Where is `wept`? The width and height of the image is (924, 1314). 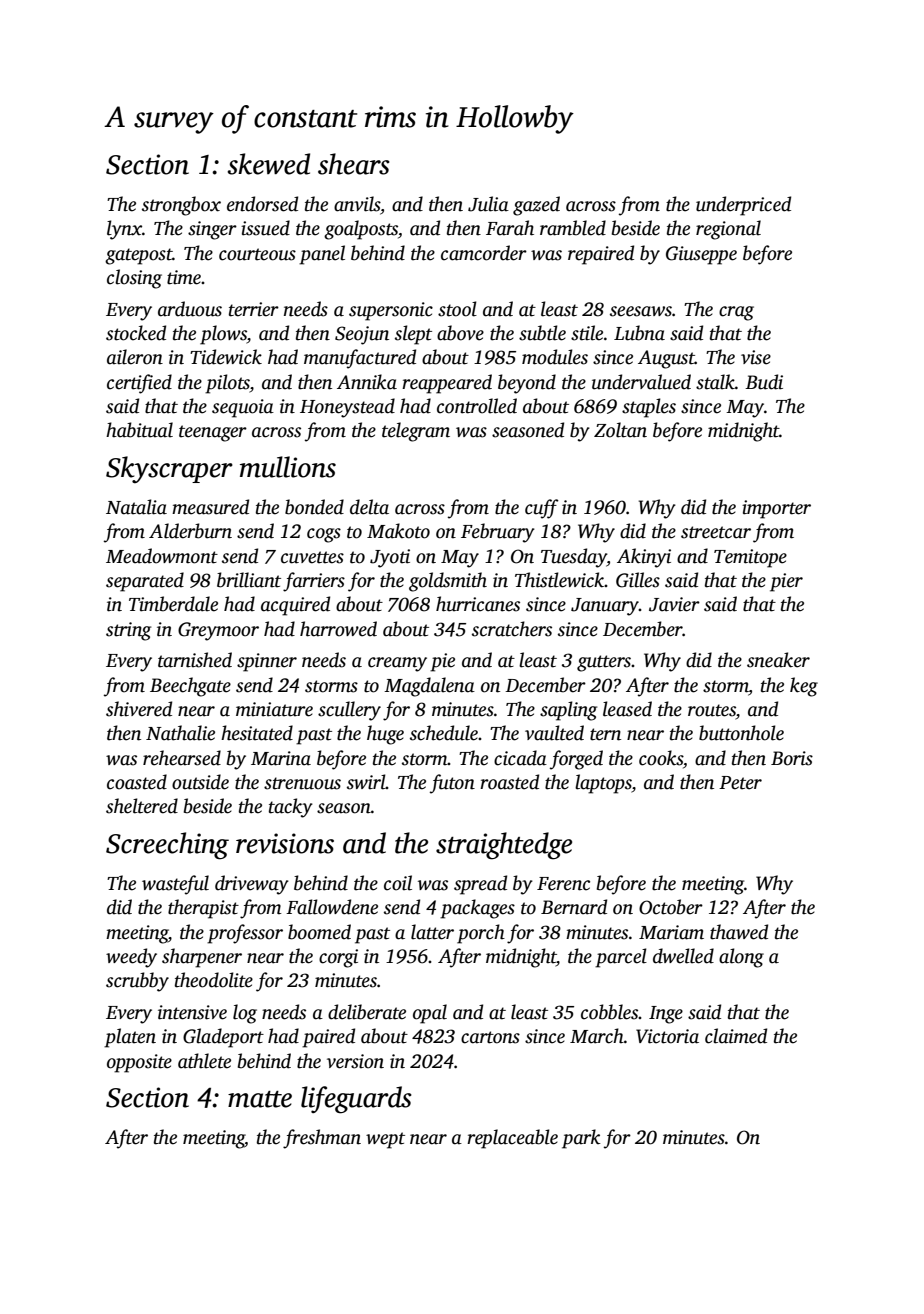 wept is located at coordinates (385, 1140).
